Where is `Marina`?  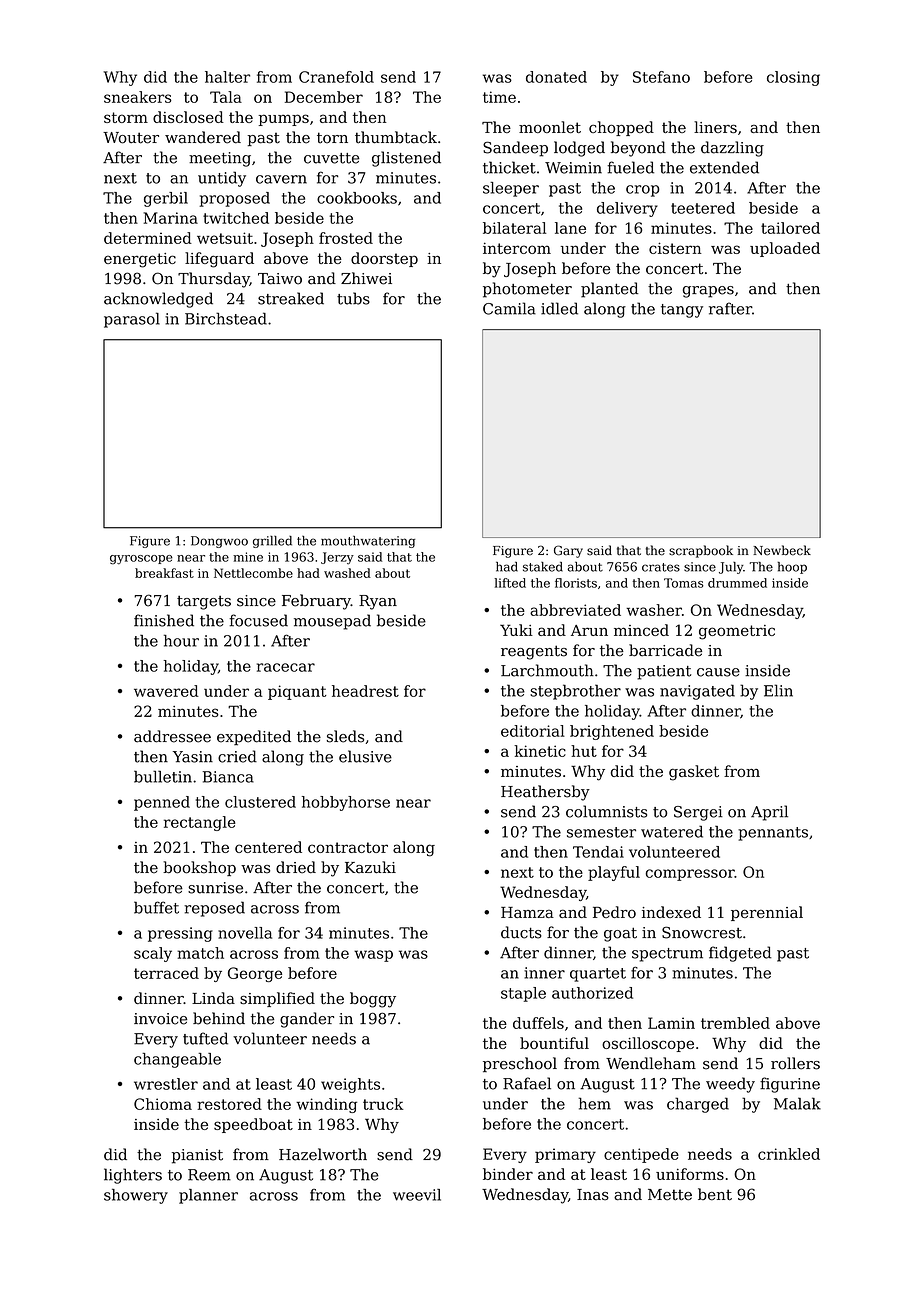 Marina is located at coordinates (170, 218).
